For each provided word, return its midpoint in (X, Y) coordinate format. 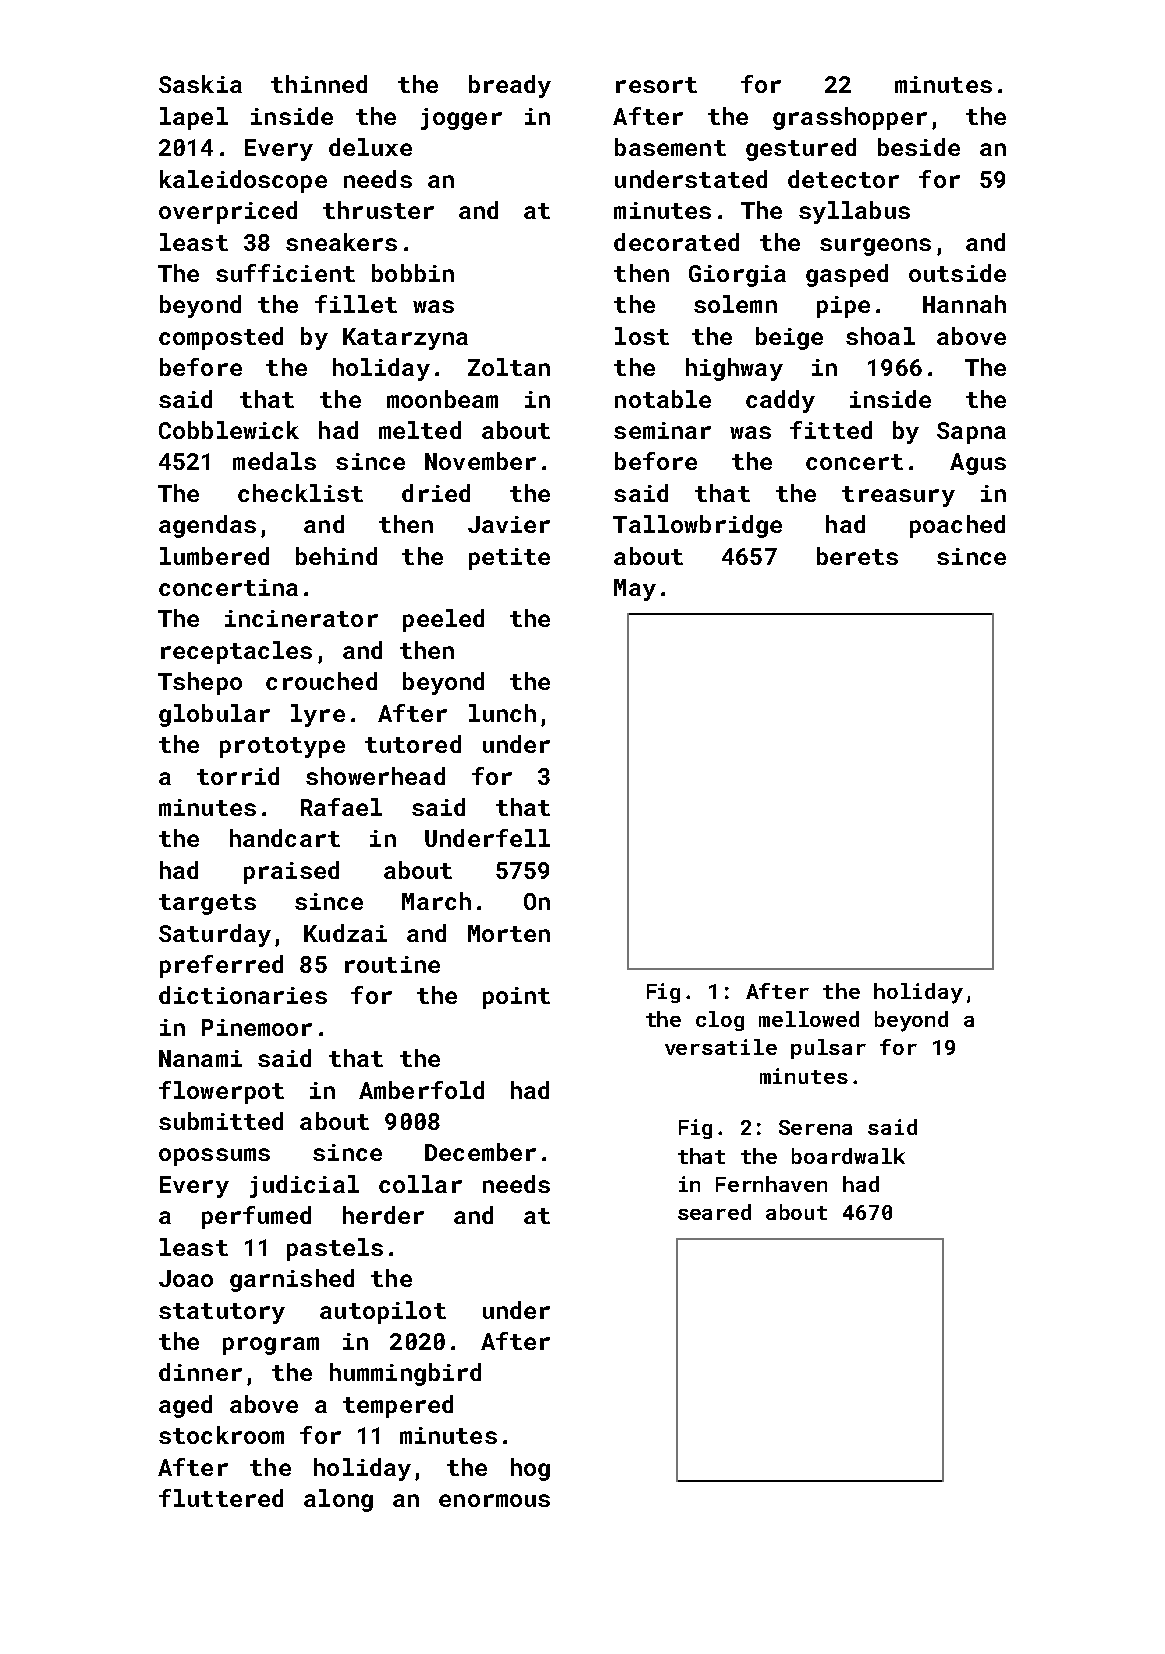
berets (857, 556)
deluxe (370, 147)
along (338, 1500)
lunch (502, 713)
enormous (494, 1500)
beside (919, 147)
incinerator (301, 618)
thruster (378, 210)
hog (530, 1469)
